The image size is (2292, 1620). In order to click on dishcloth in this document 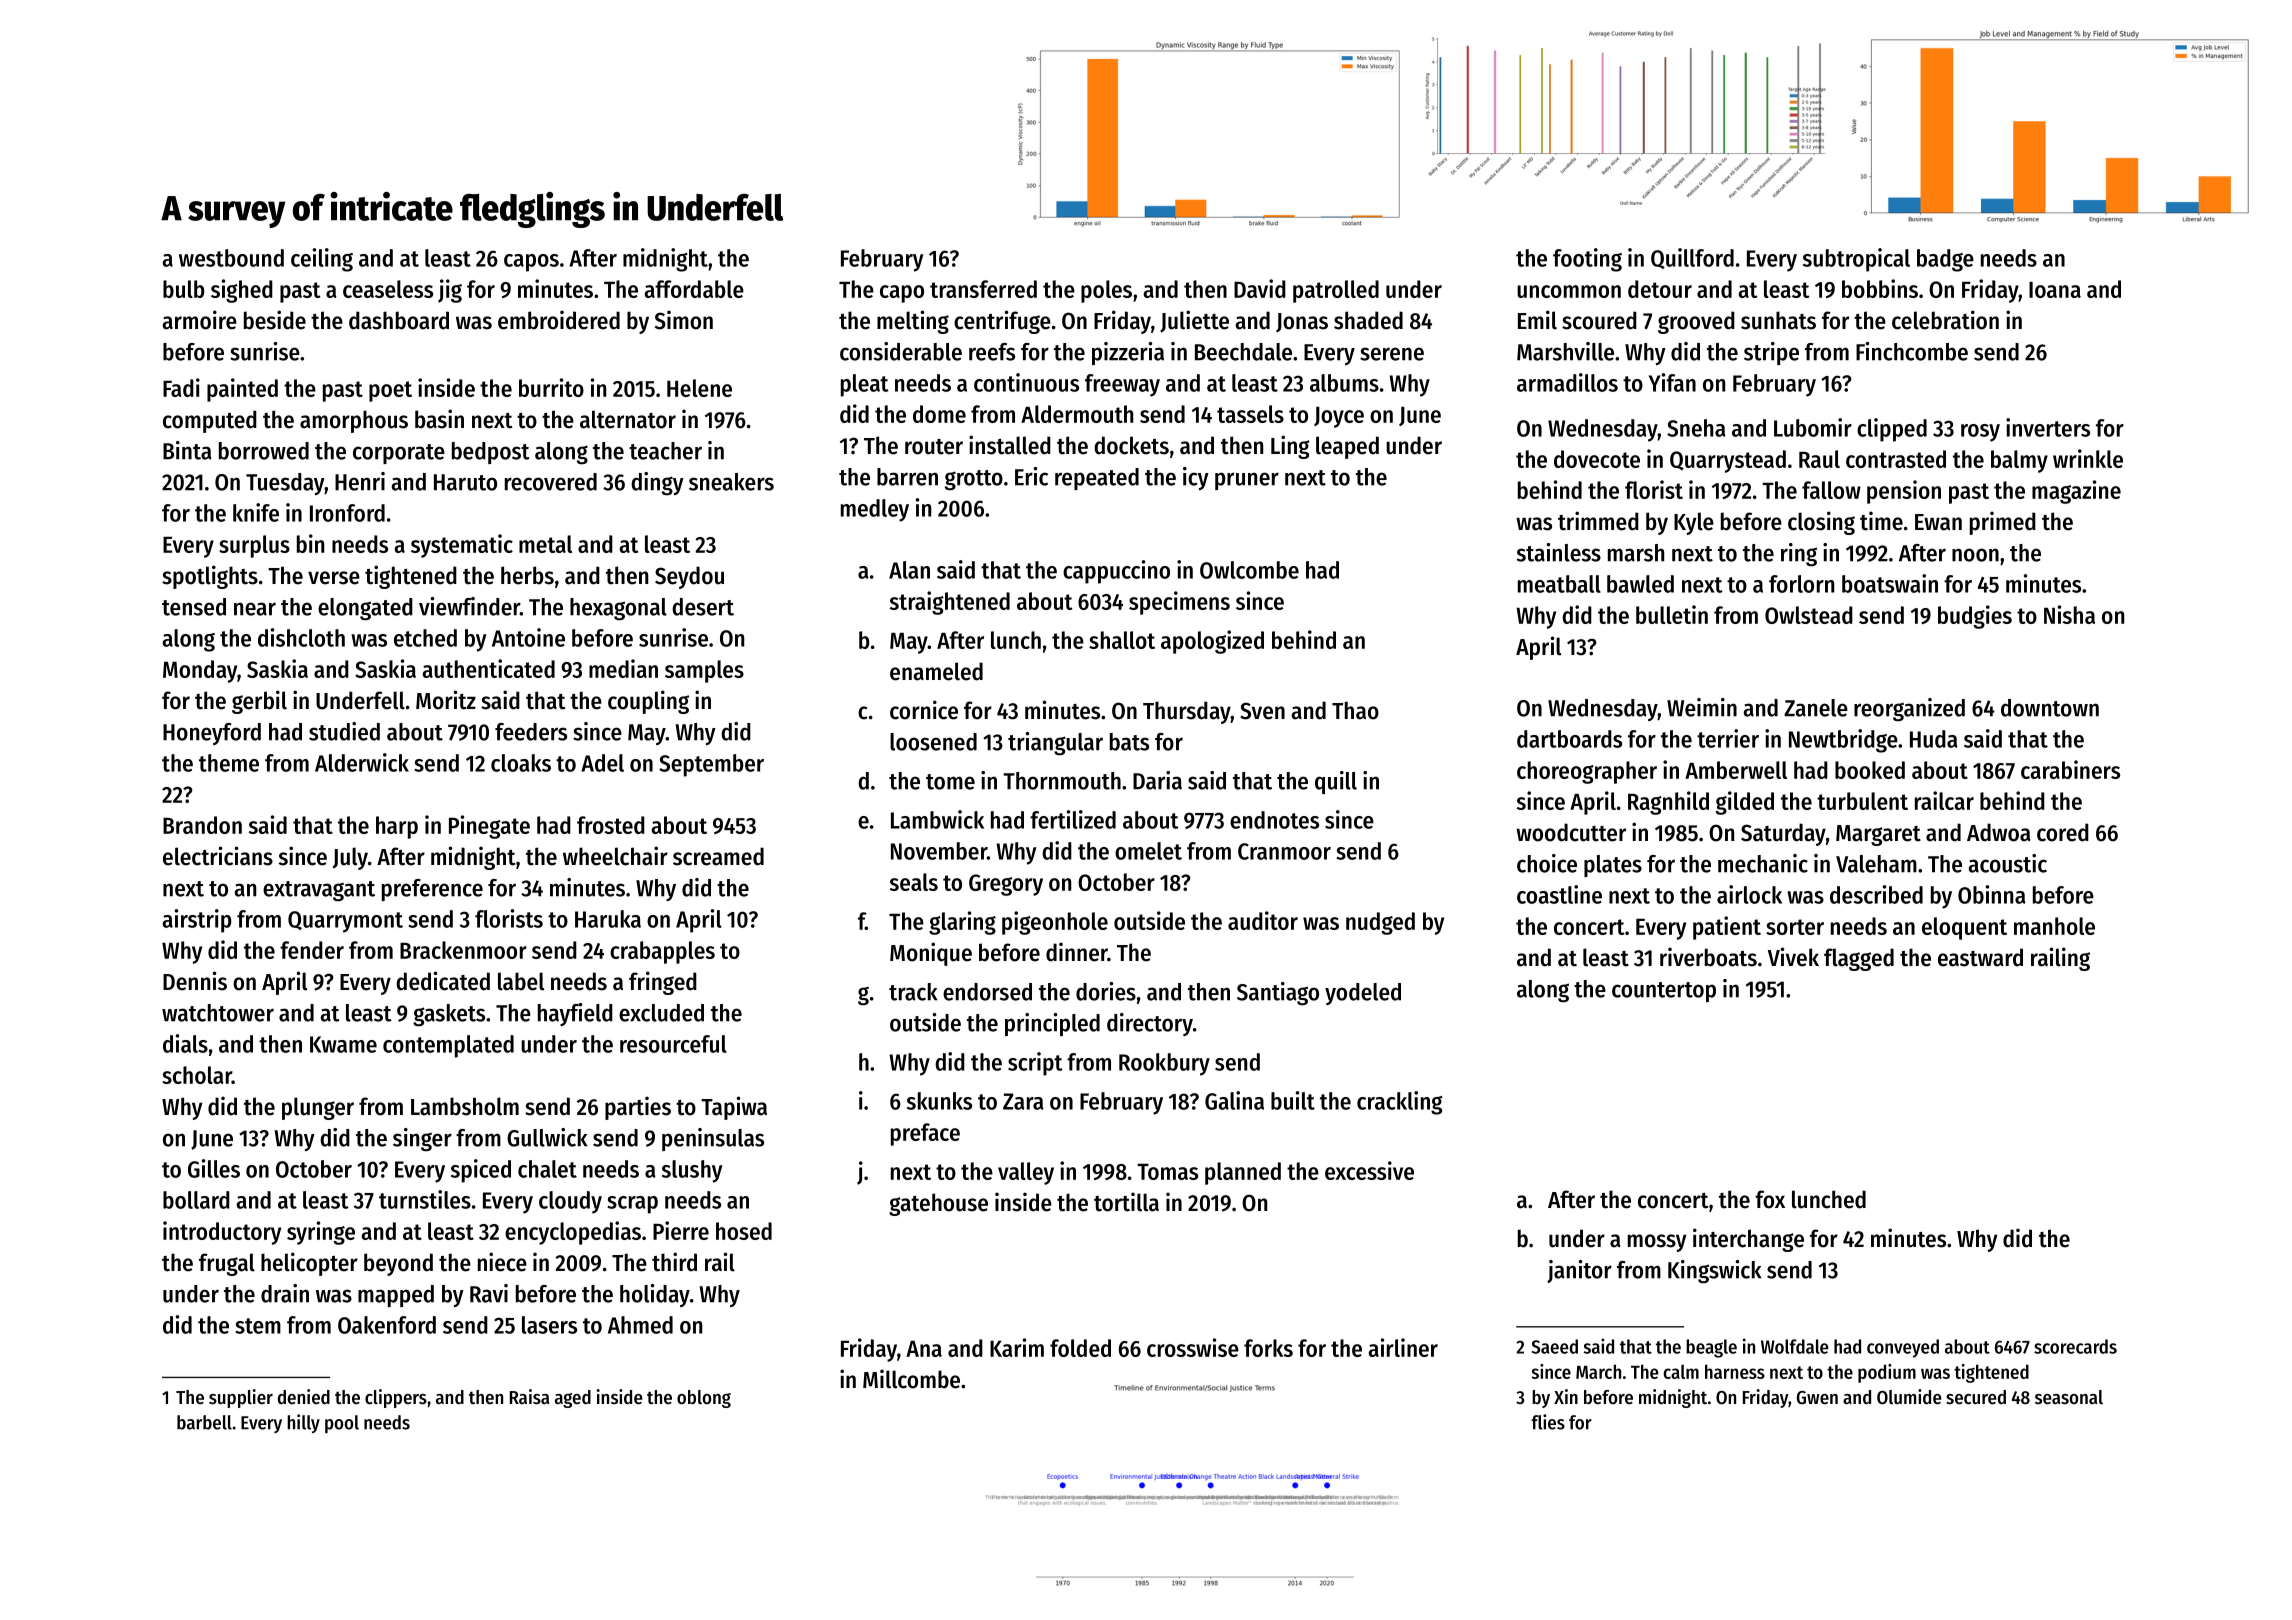, I will do `click(301, 637)`.
